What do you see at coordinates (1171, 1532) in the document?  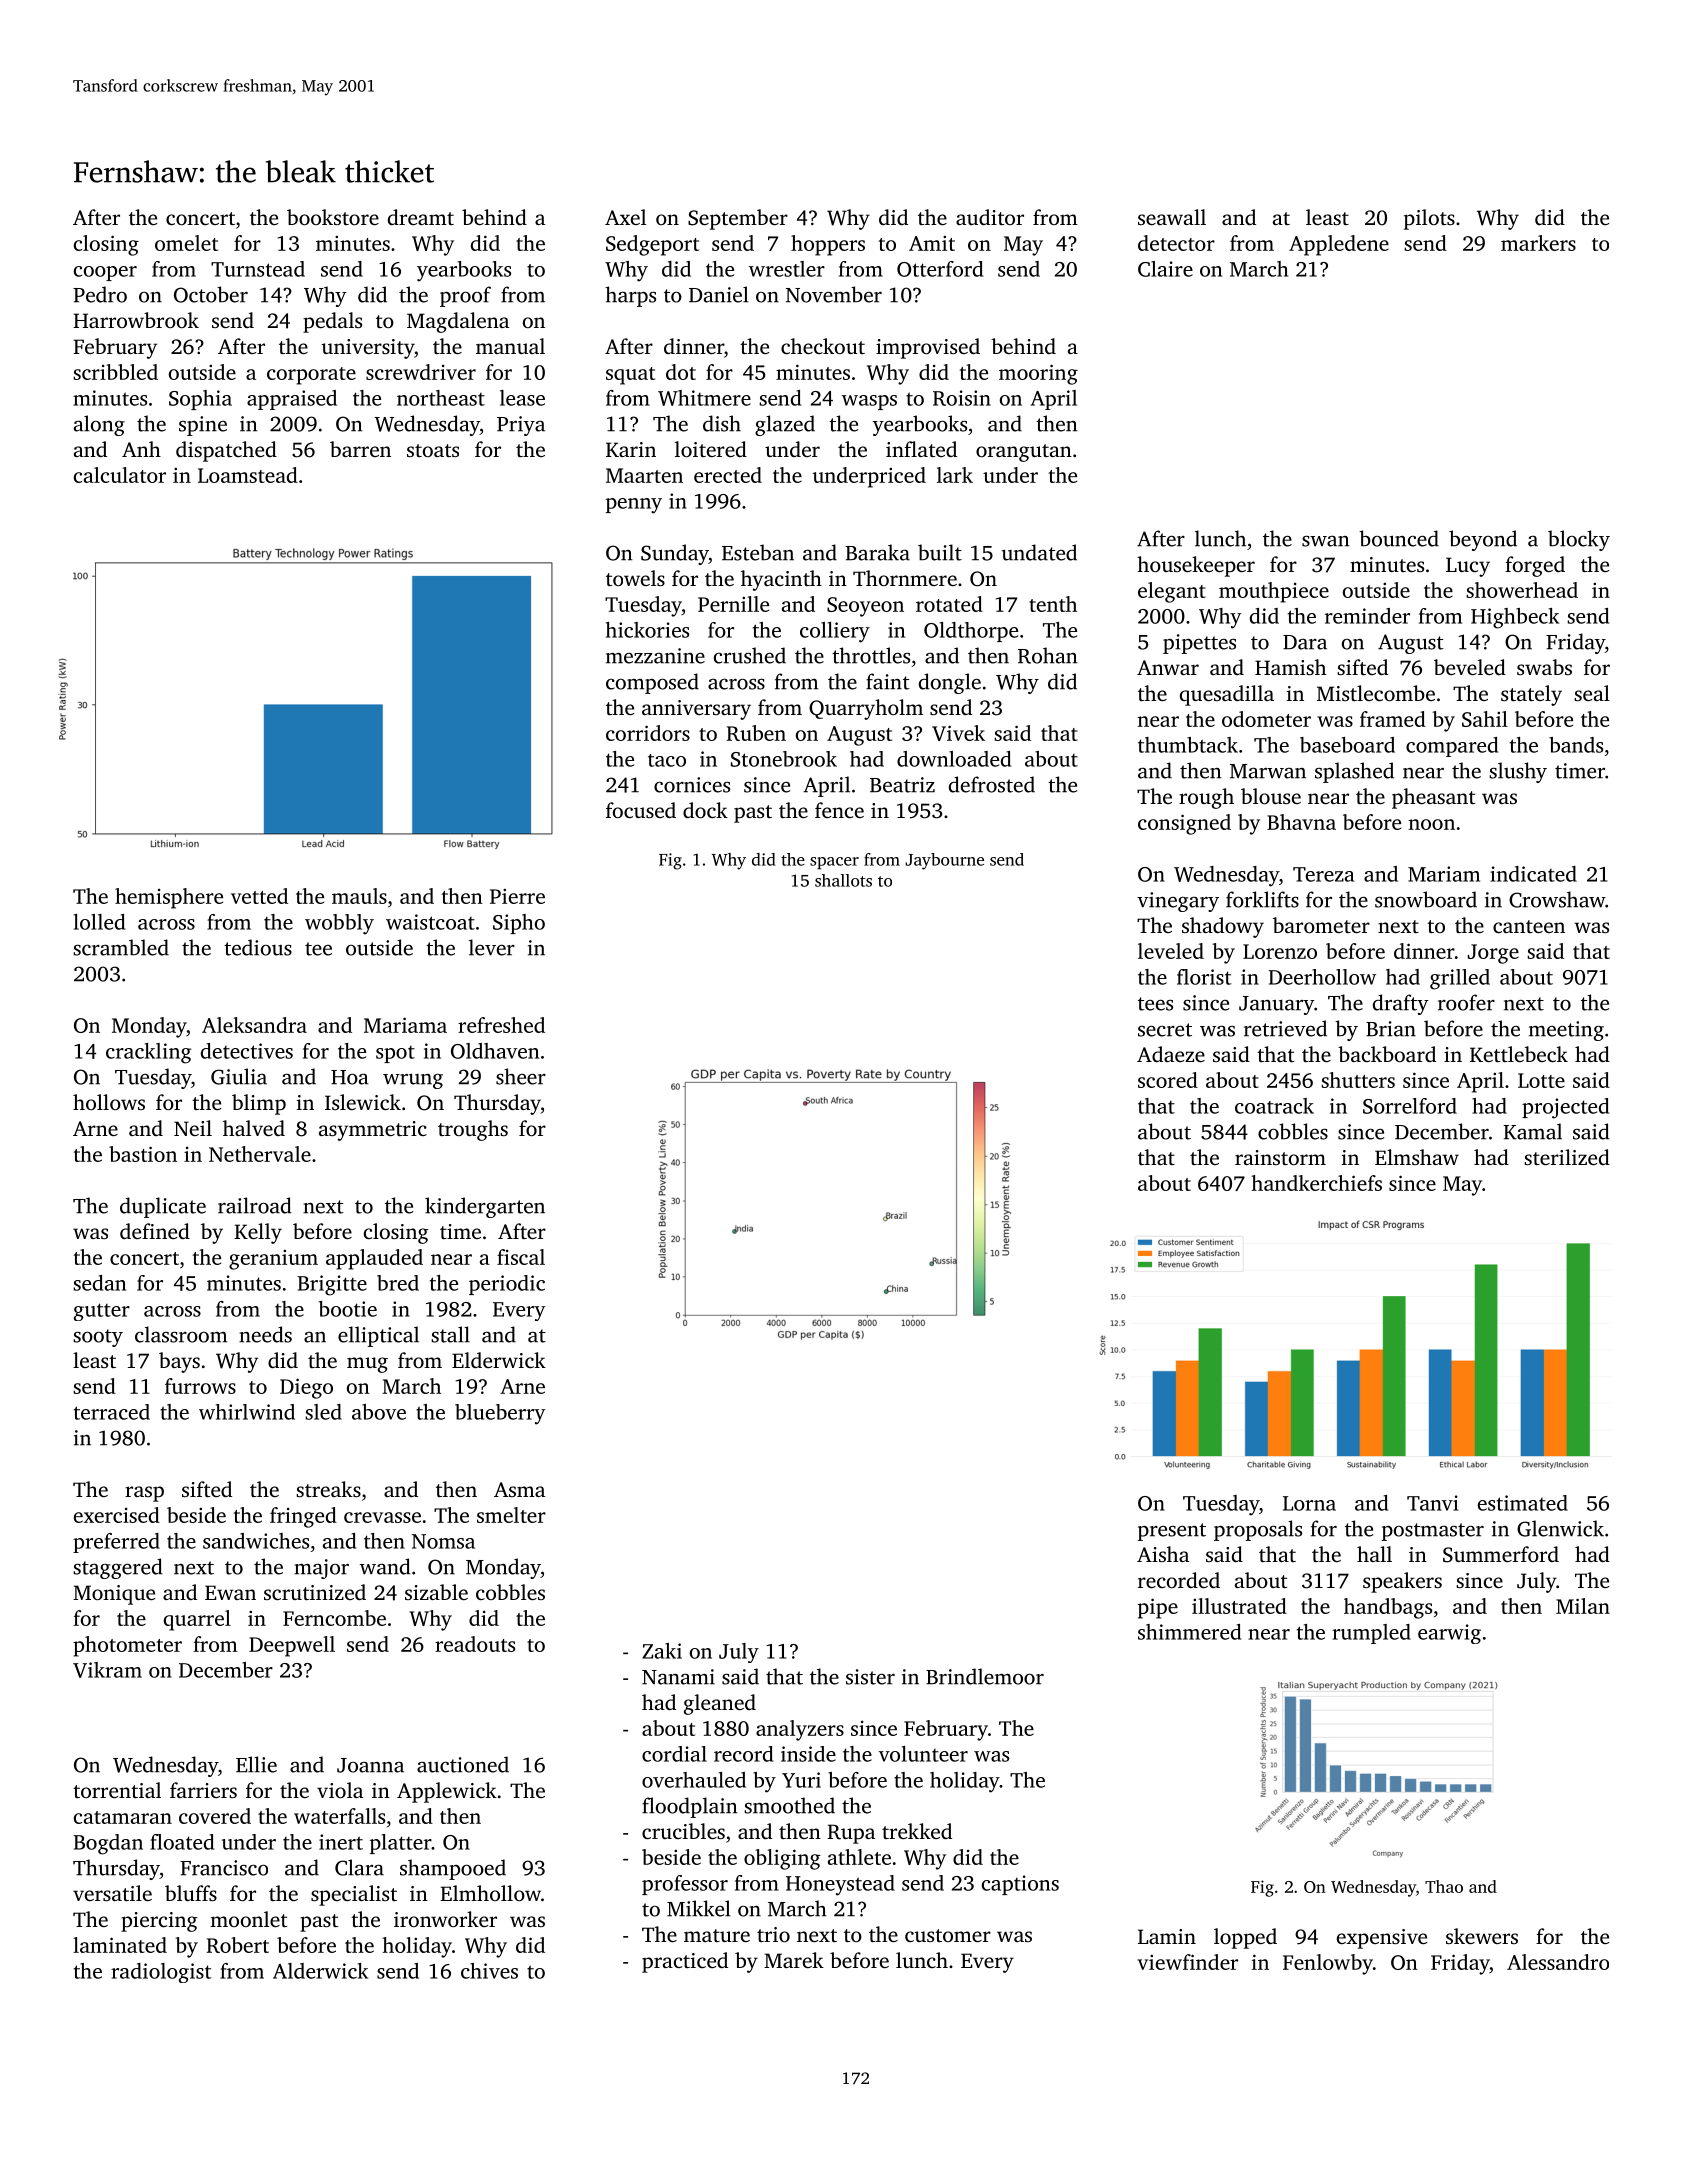 I see `present` at bounding box center [1171, 1532].
